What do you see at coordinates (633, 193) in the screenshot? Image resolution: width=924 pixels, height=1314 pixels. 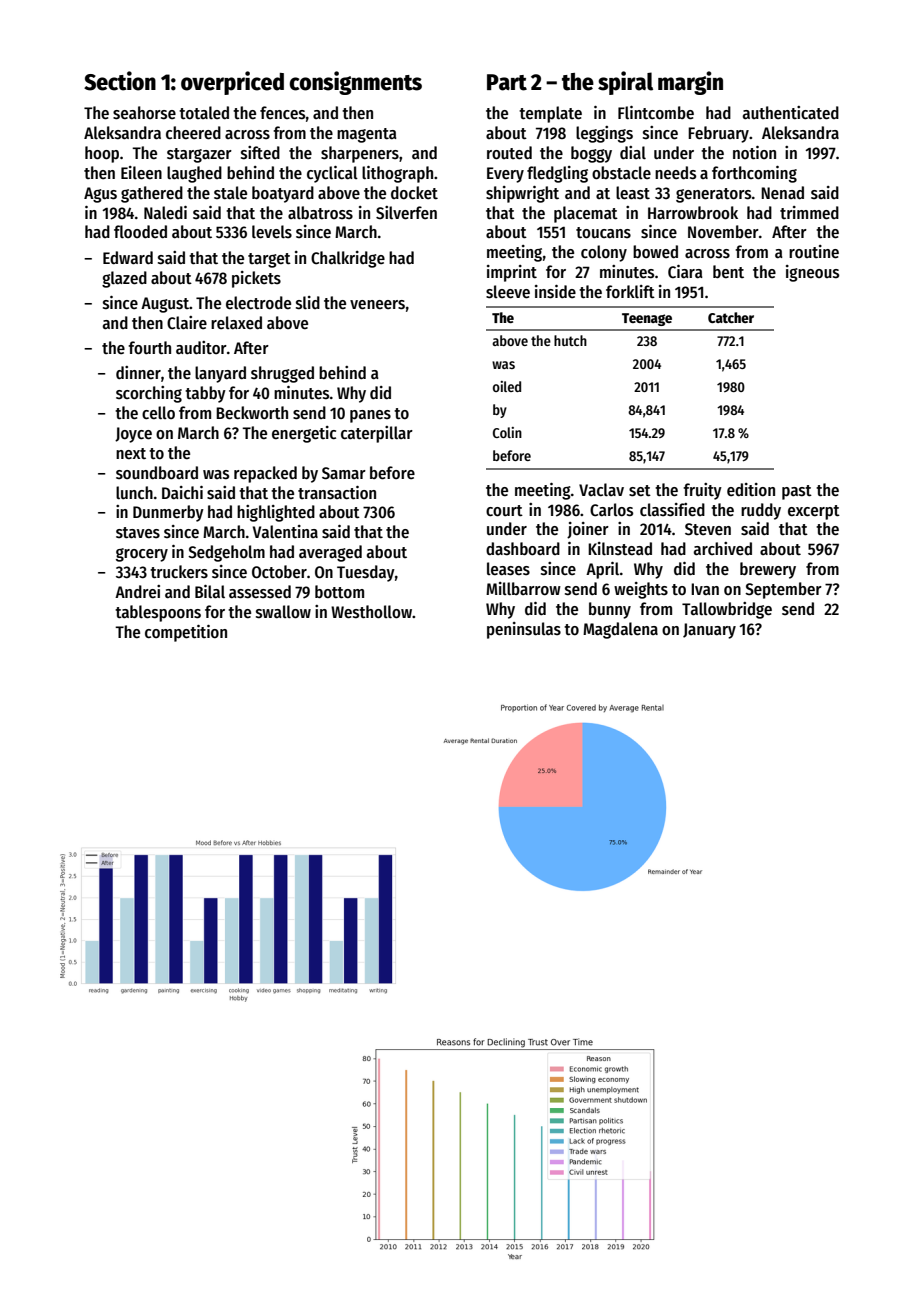 I see `least` at bounding box center [633, 193].
